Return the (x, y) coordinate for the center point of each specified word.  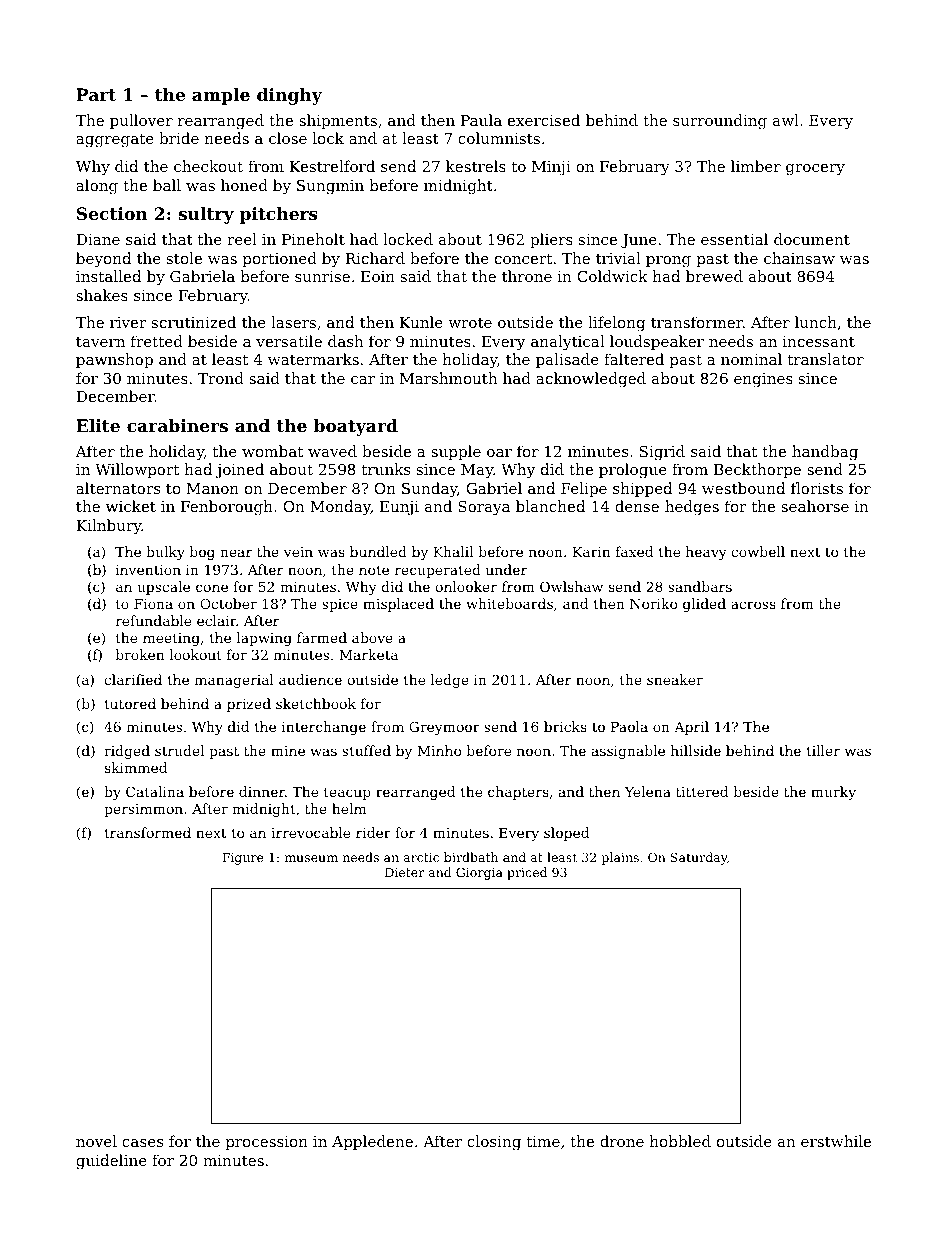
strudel (179, 750)
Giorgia (479, 873)
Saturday (699, 858)
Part (96, 94)
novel (96, 1141)
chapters (518, 793)
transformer (697, 322)
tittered (702, 791)
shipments (338, 121)
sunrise (322, 276)
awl (786, 120)
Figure (242, 859)
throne (527, 276)
